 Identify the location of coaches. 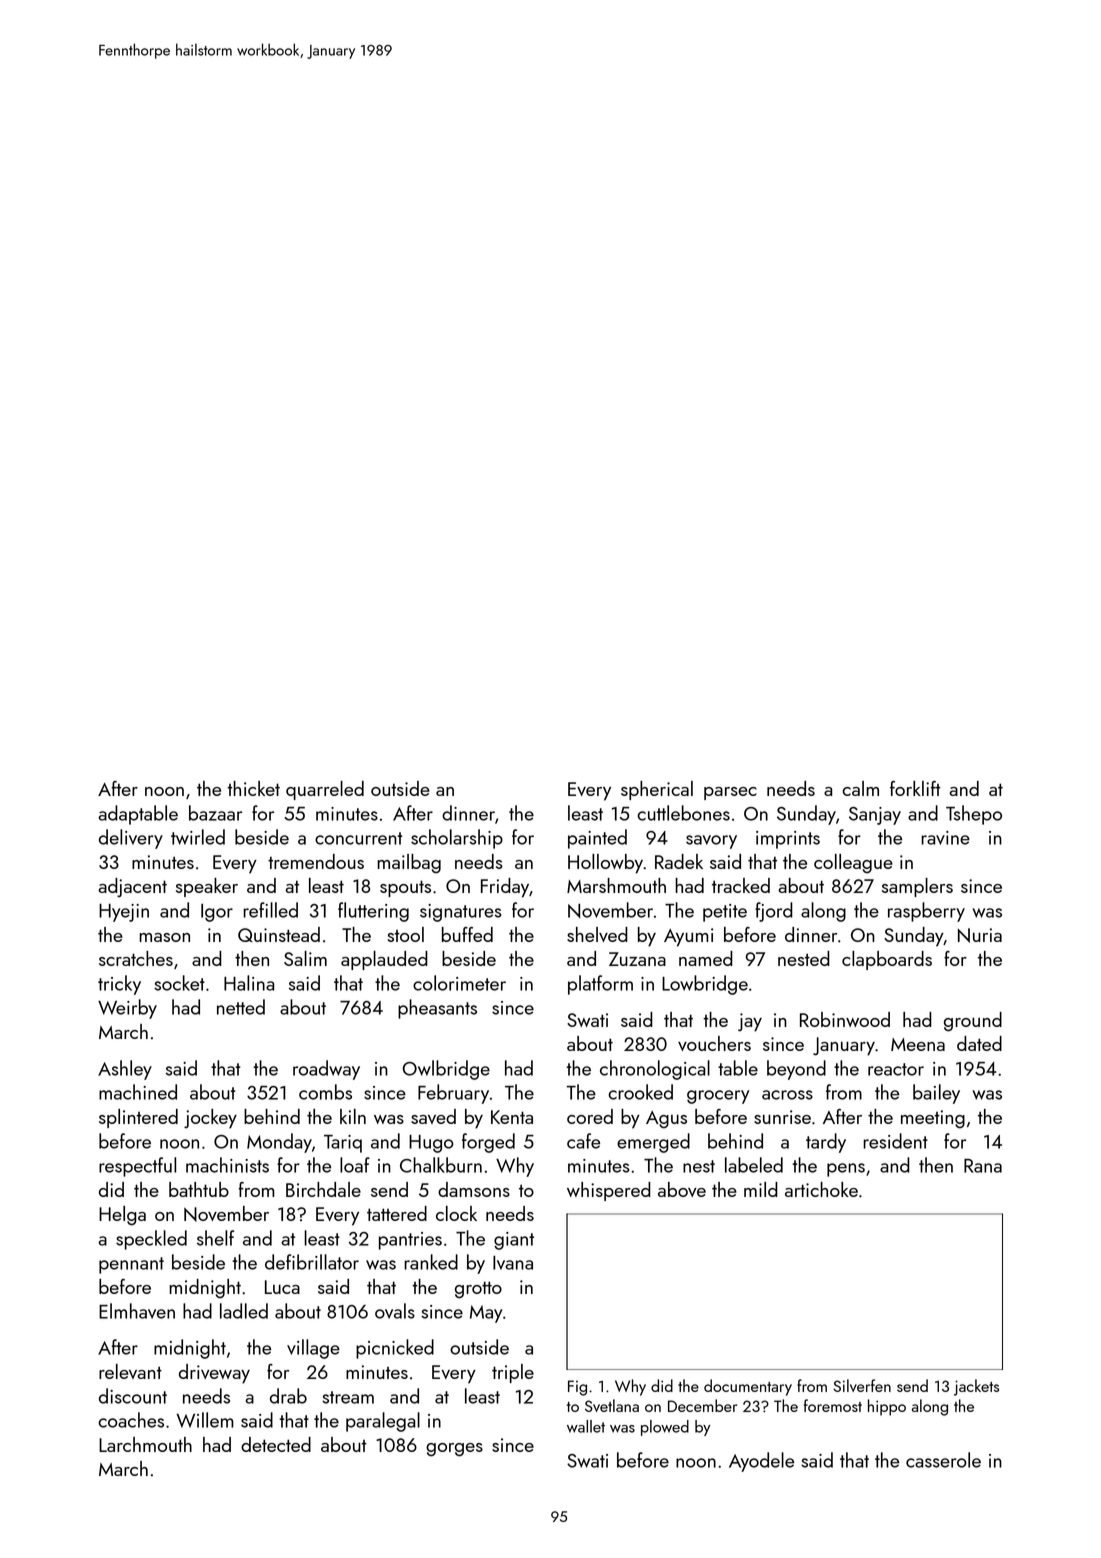
(131, 1420).
